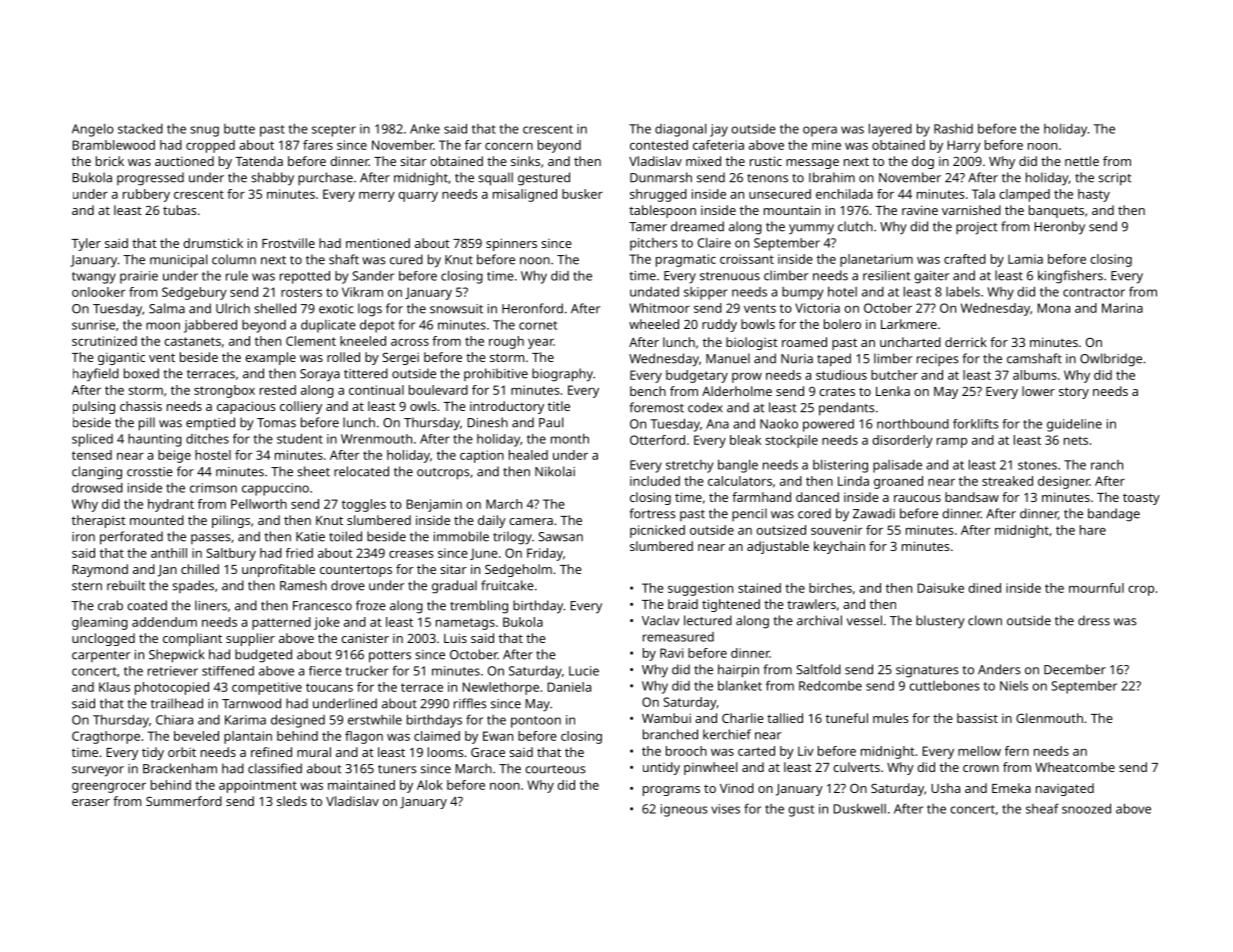 The height and width of the screenshot is (952, 1233). What do you see at coordinates (93, 130) in the screenshot?
I see `Angelo` at bounding box center [93, 130].
